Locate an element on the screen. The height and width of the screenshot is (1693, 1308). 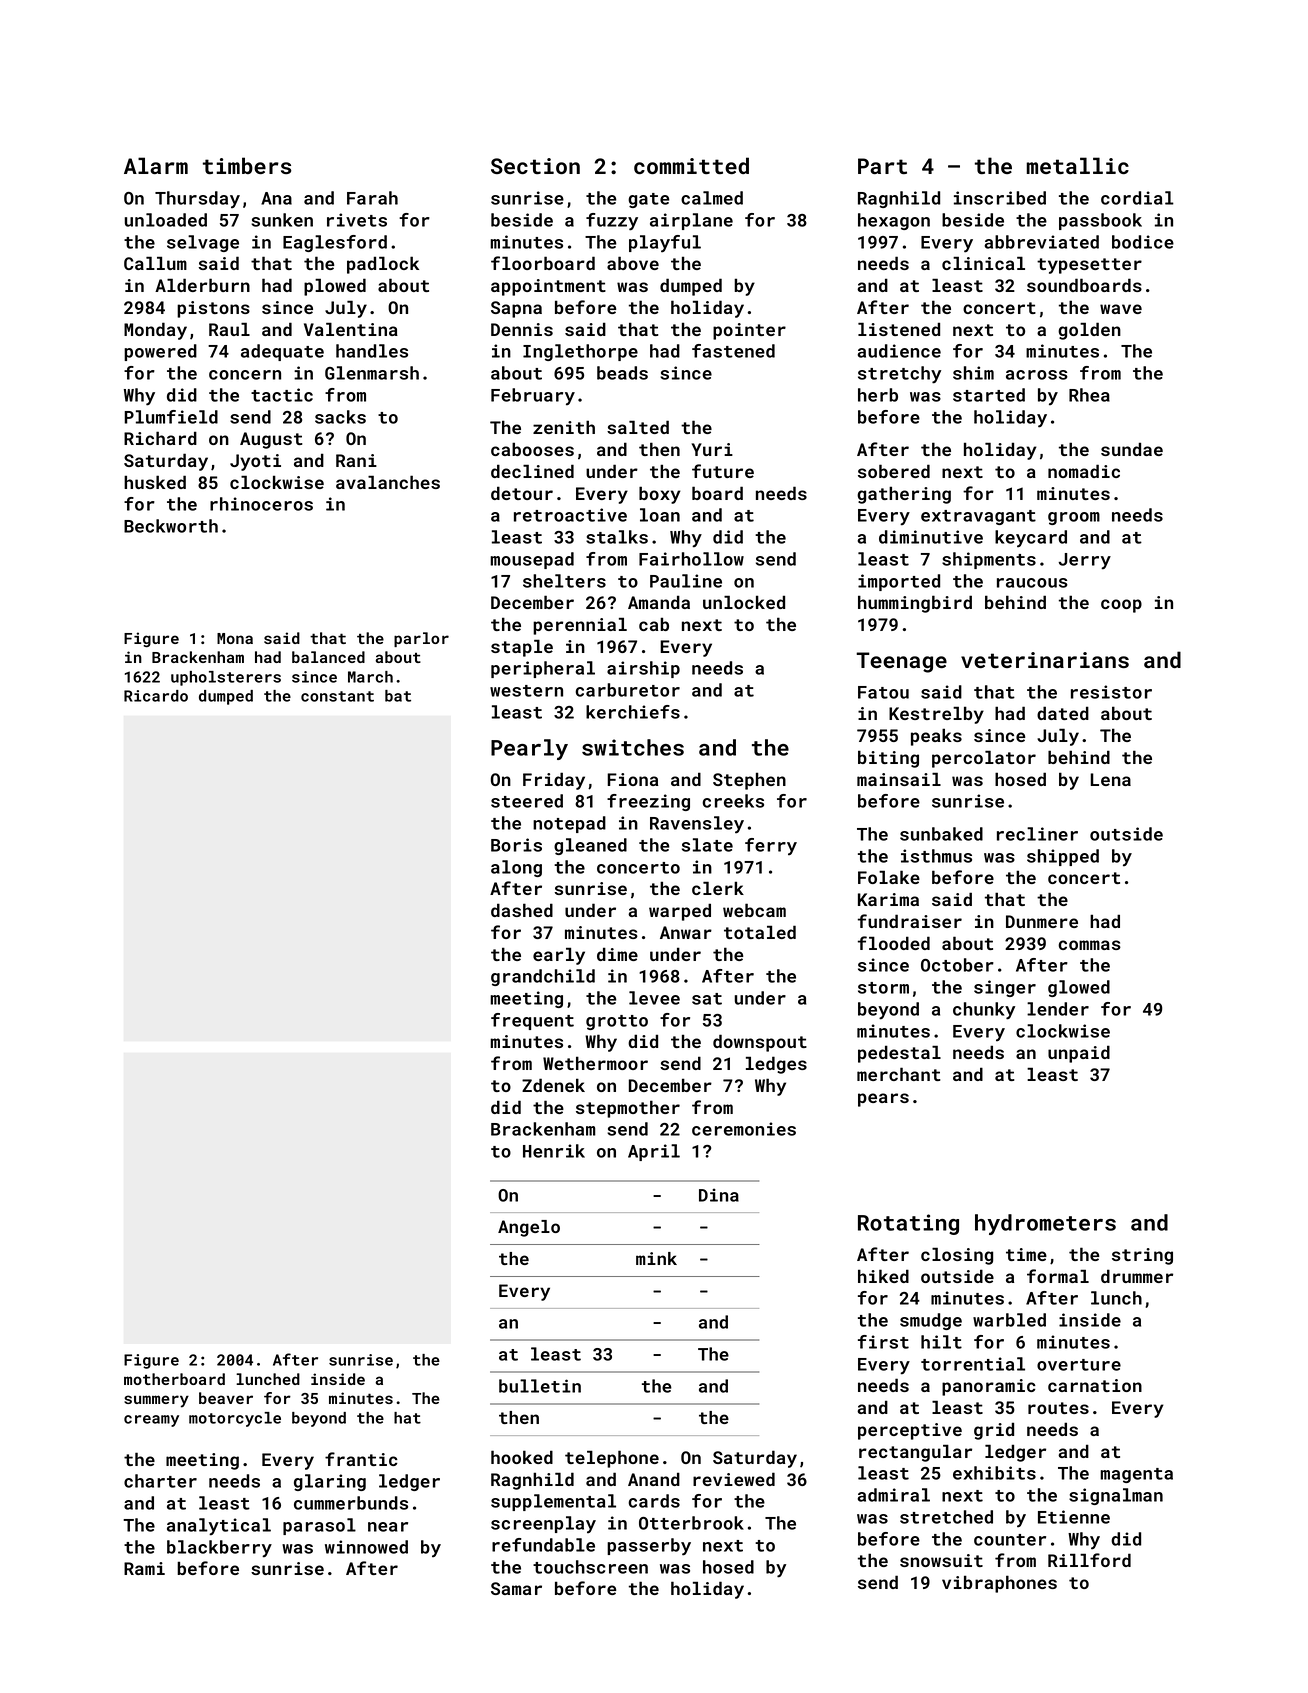
grandchild is located at coordinates (543, 977).
